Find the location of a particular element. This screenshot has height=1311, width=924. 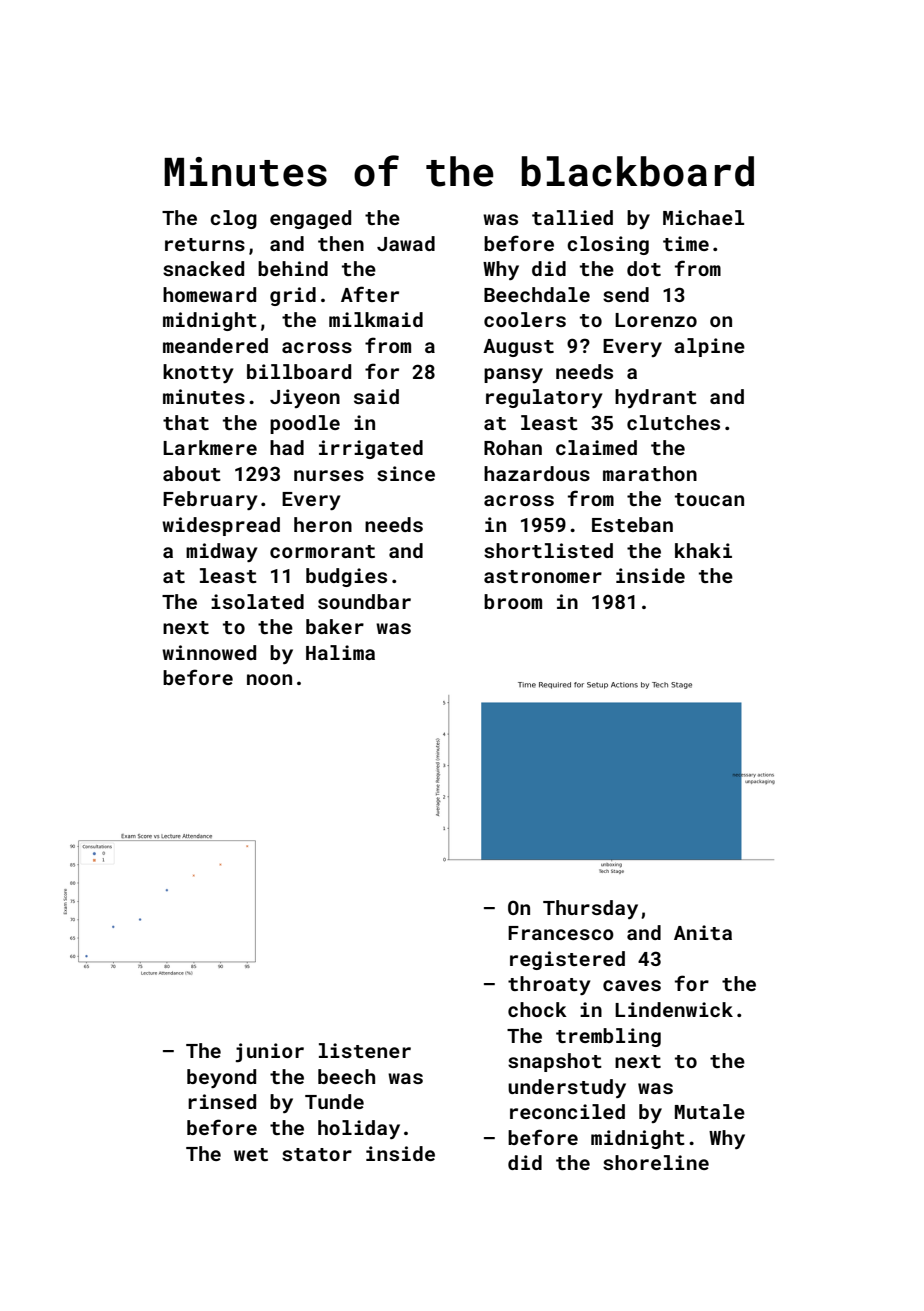

khaki is located at coordinates (703, 550).
